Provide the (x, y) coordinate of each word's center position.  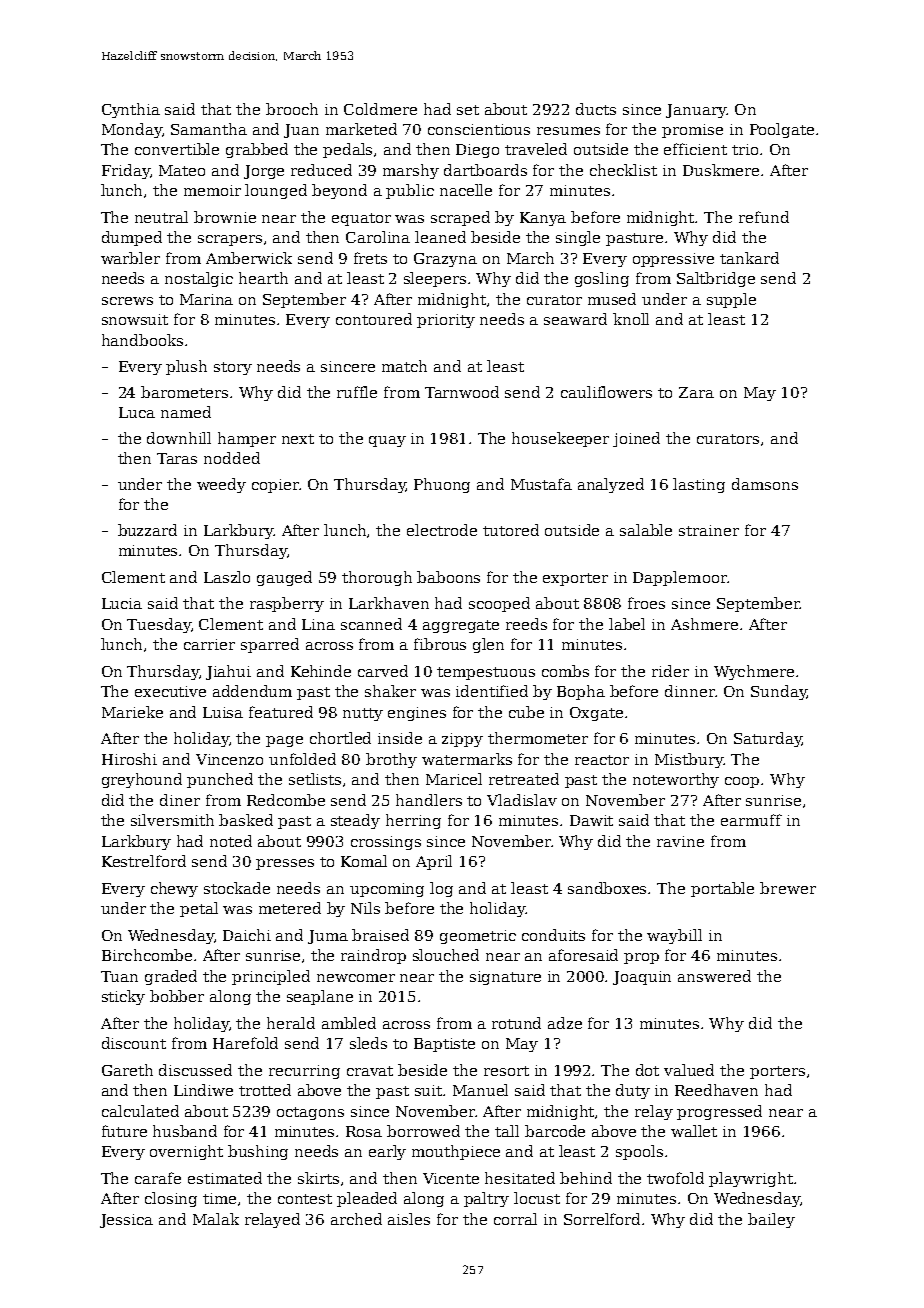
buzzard (147, 530)
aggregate (461, 626)
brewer (788, 888)
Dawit (591, 820)
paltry (486, 1199)
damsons (765, 484)
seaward (575, 319)
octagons (310, 1113)
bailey (771, 1220)
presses (285, 864)
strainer (709, 530)
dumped (132, 238)
